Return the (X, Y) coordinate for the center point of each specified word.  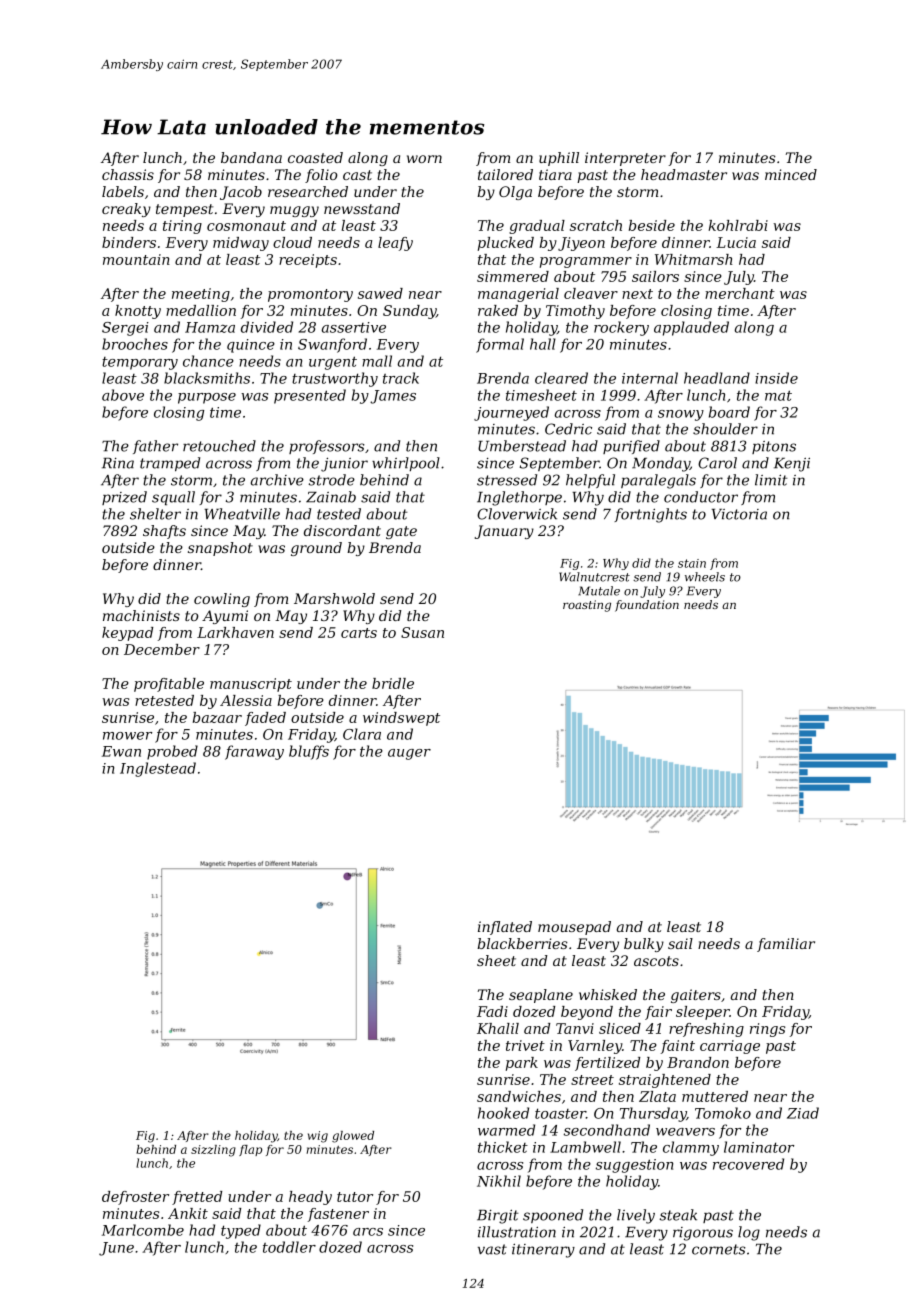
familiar (786, 945)
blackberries (522, 943)
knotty (138, 312)
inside (776, 378)
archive (277, 480)
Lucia (736, 242)
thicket (503, 1147)
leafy (395, 244)
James (393, 397)
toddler (289, 1247)
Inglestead (158, 769)
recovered (748, 1164)
